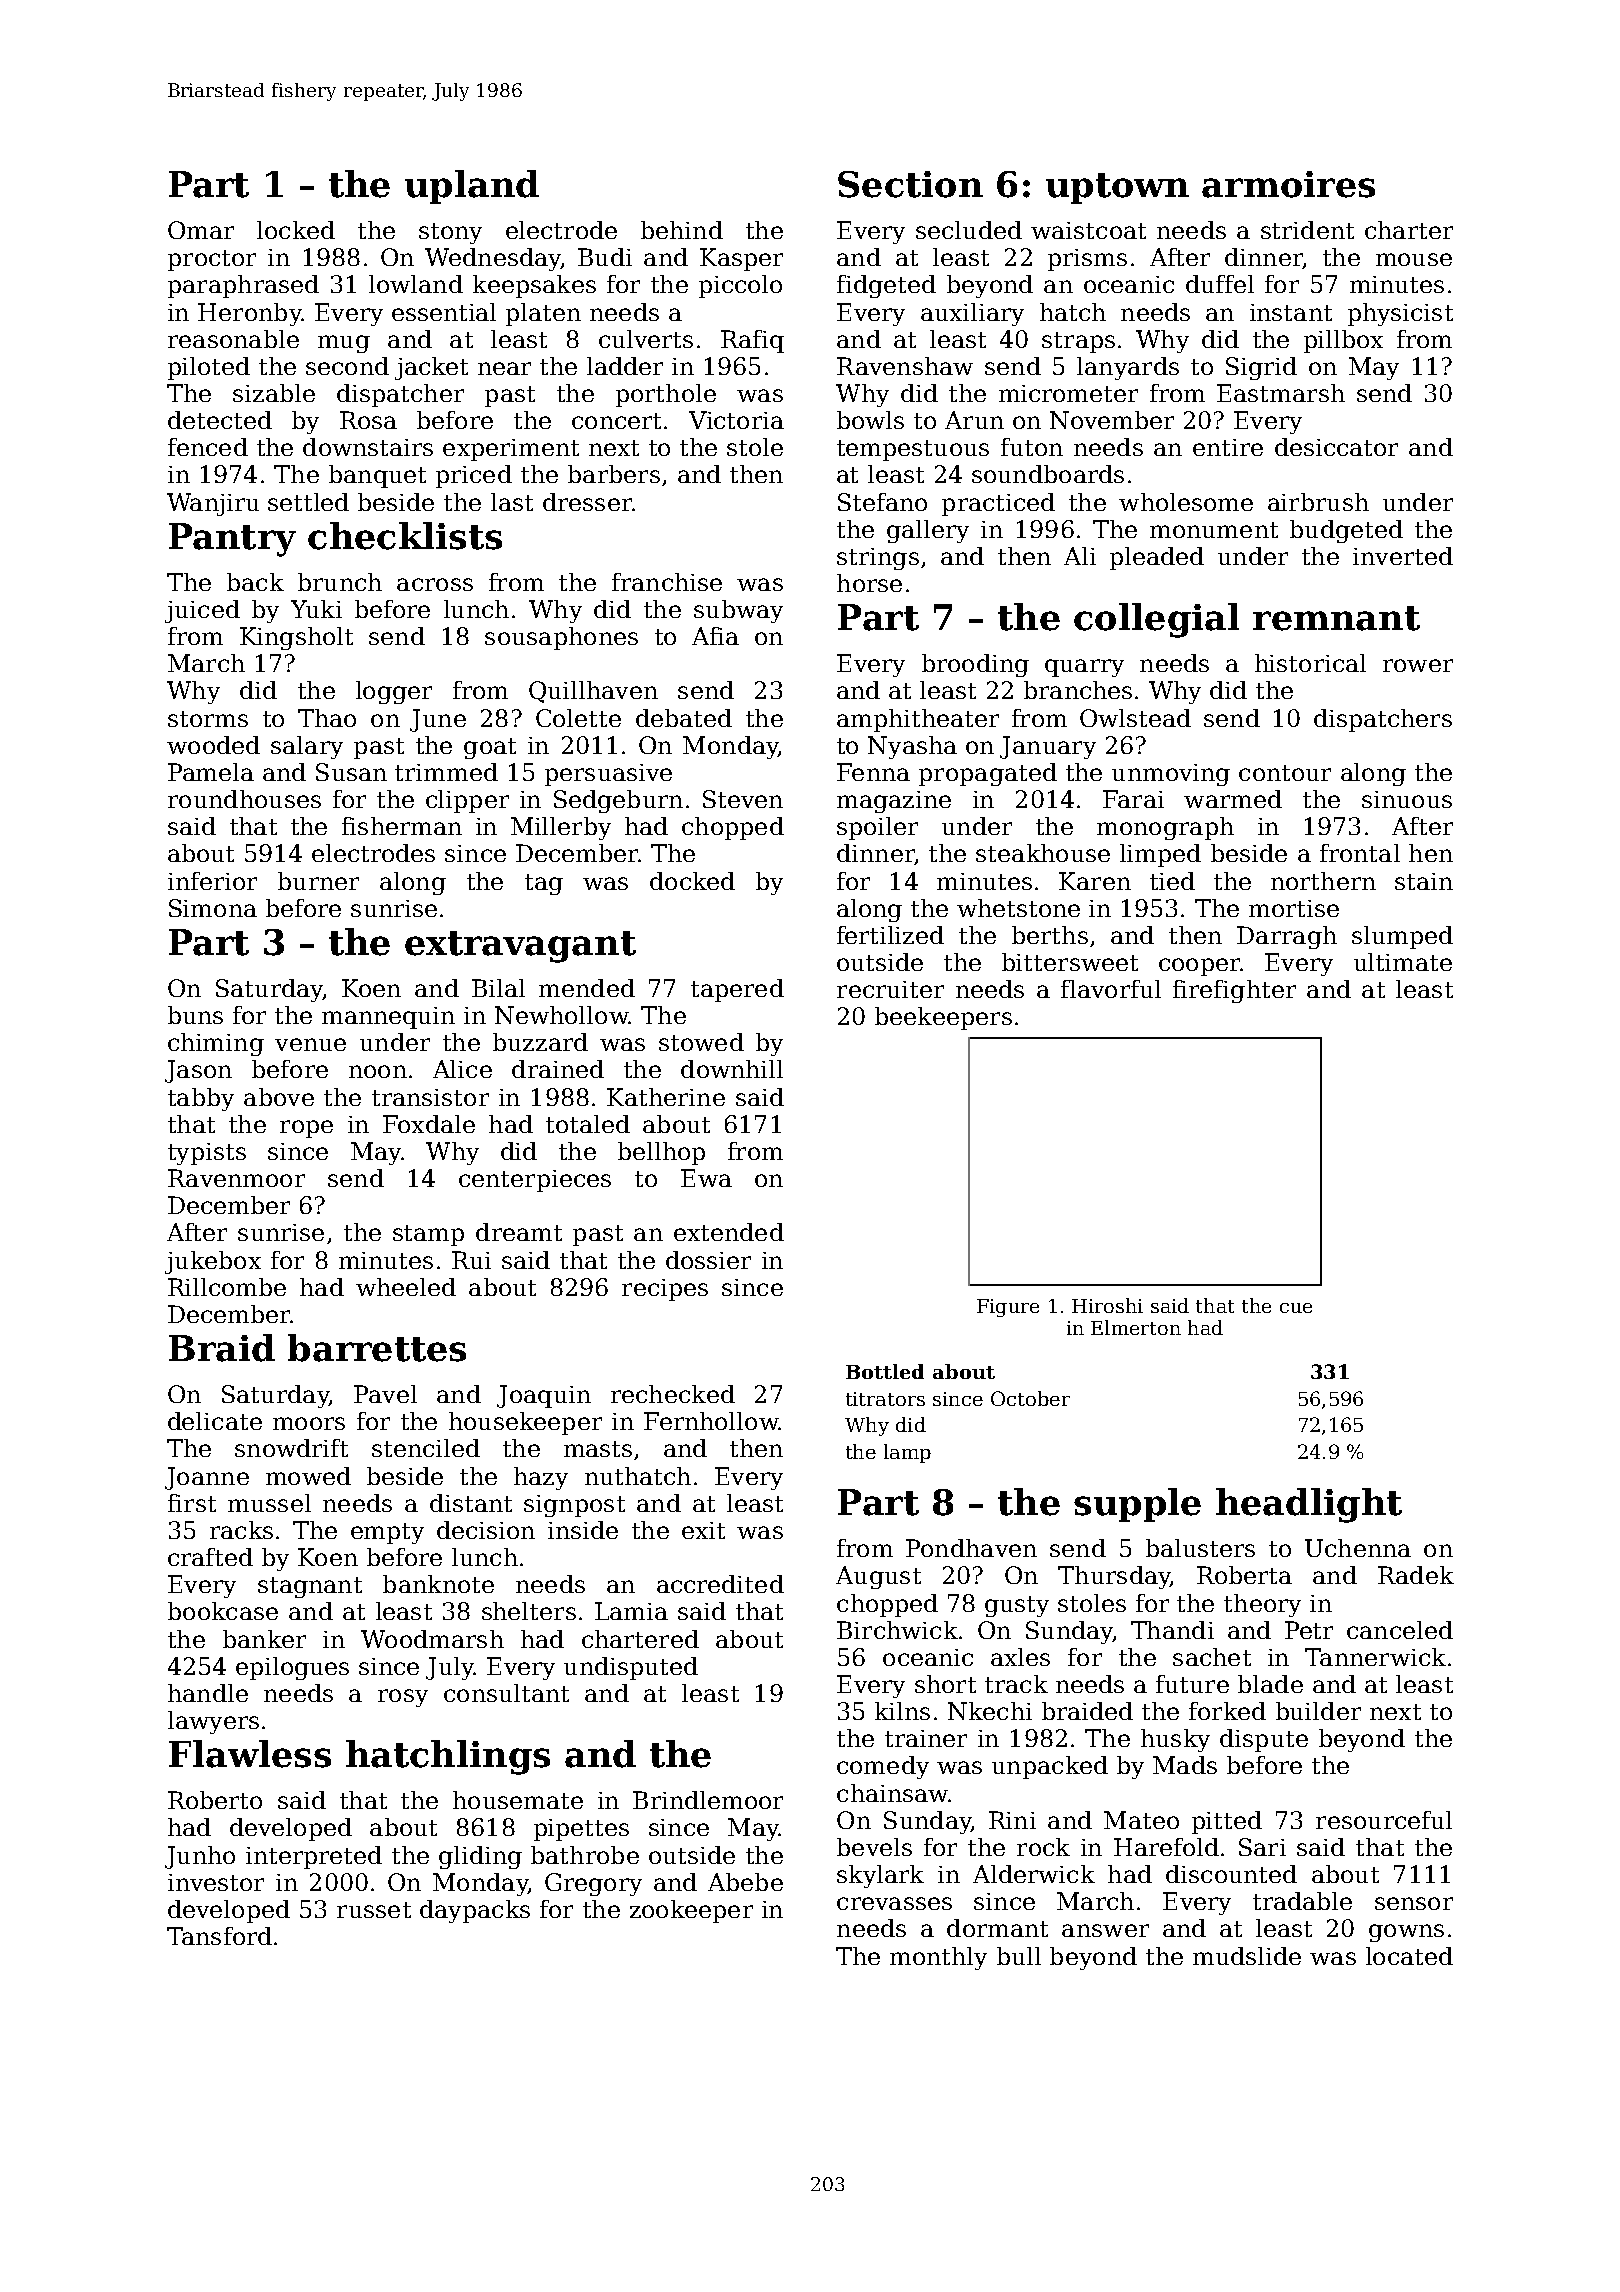 Image resolution: width=1620 pixels, height=2292 pixels. What do you see at coordinates (1403, 556) in the screenshot?
I see `inverted` at bounding box center [1403, 556].
